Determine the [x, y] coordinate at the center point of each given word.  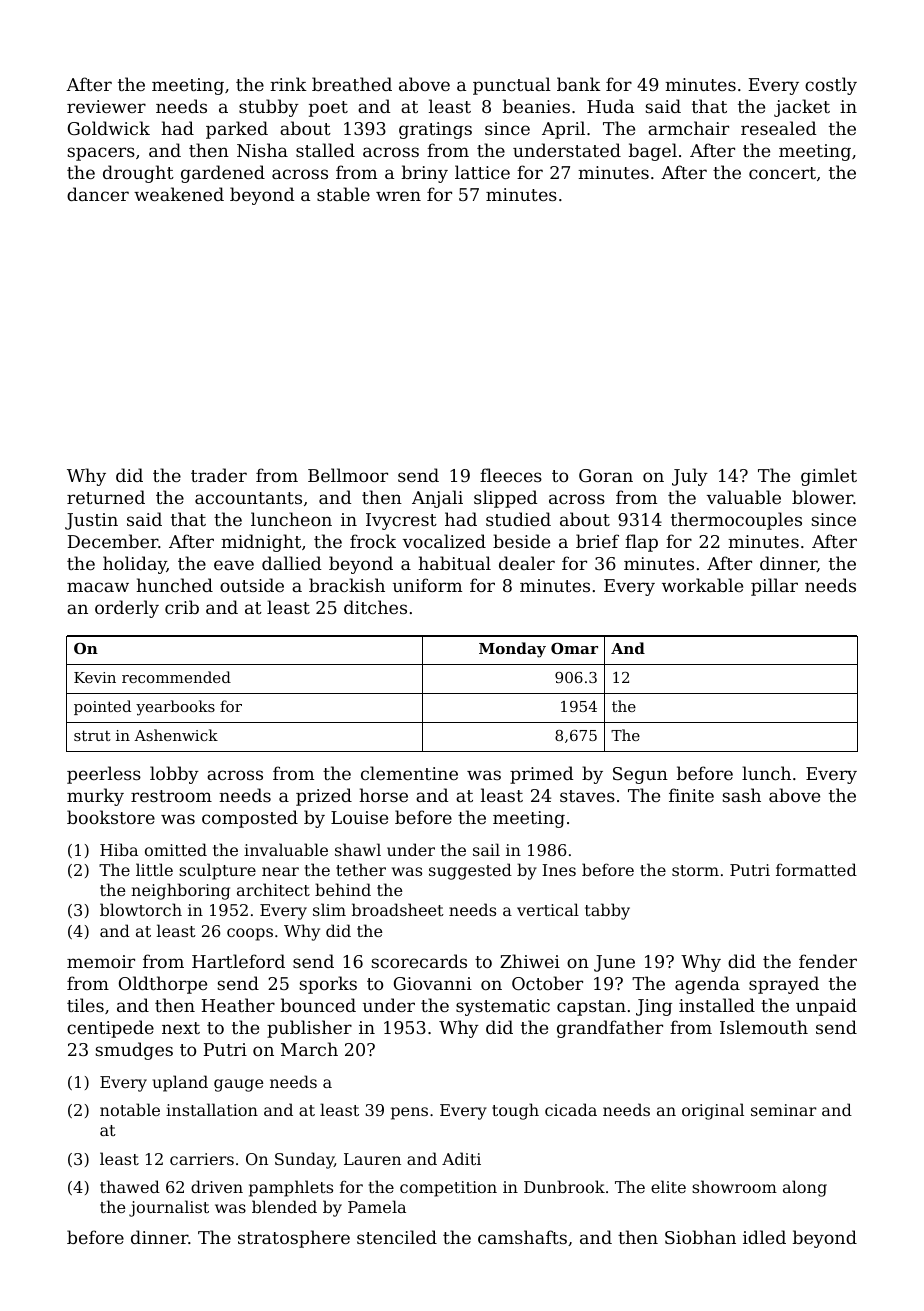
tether [361, 869]
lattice [482, 172]
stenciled [397, 1237]
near [280, 871]
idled [764, 1237]
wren [398, 196]
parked [237, 130]
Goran [606, 475]
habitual [454, 563]
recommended [176, 677]
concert [782, 173]
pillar [774, 587]
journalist [169, 1208]
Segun [640, 775]
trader [219, 475]
